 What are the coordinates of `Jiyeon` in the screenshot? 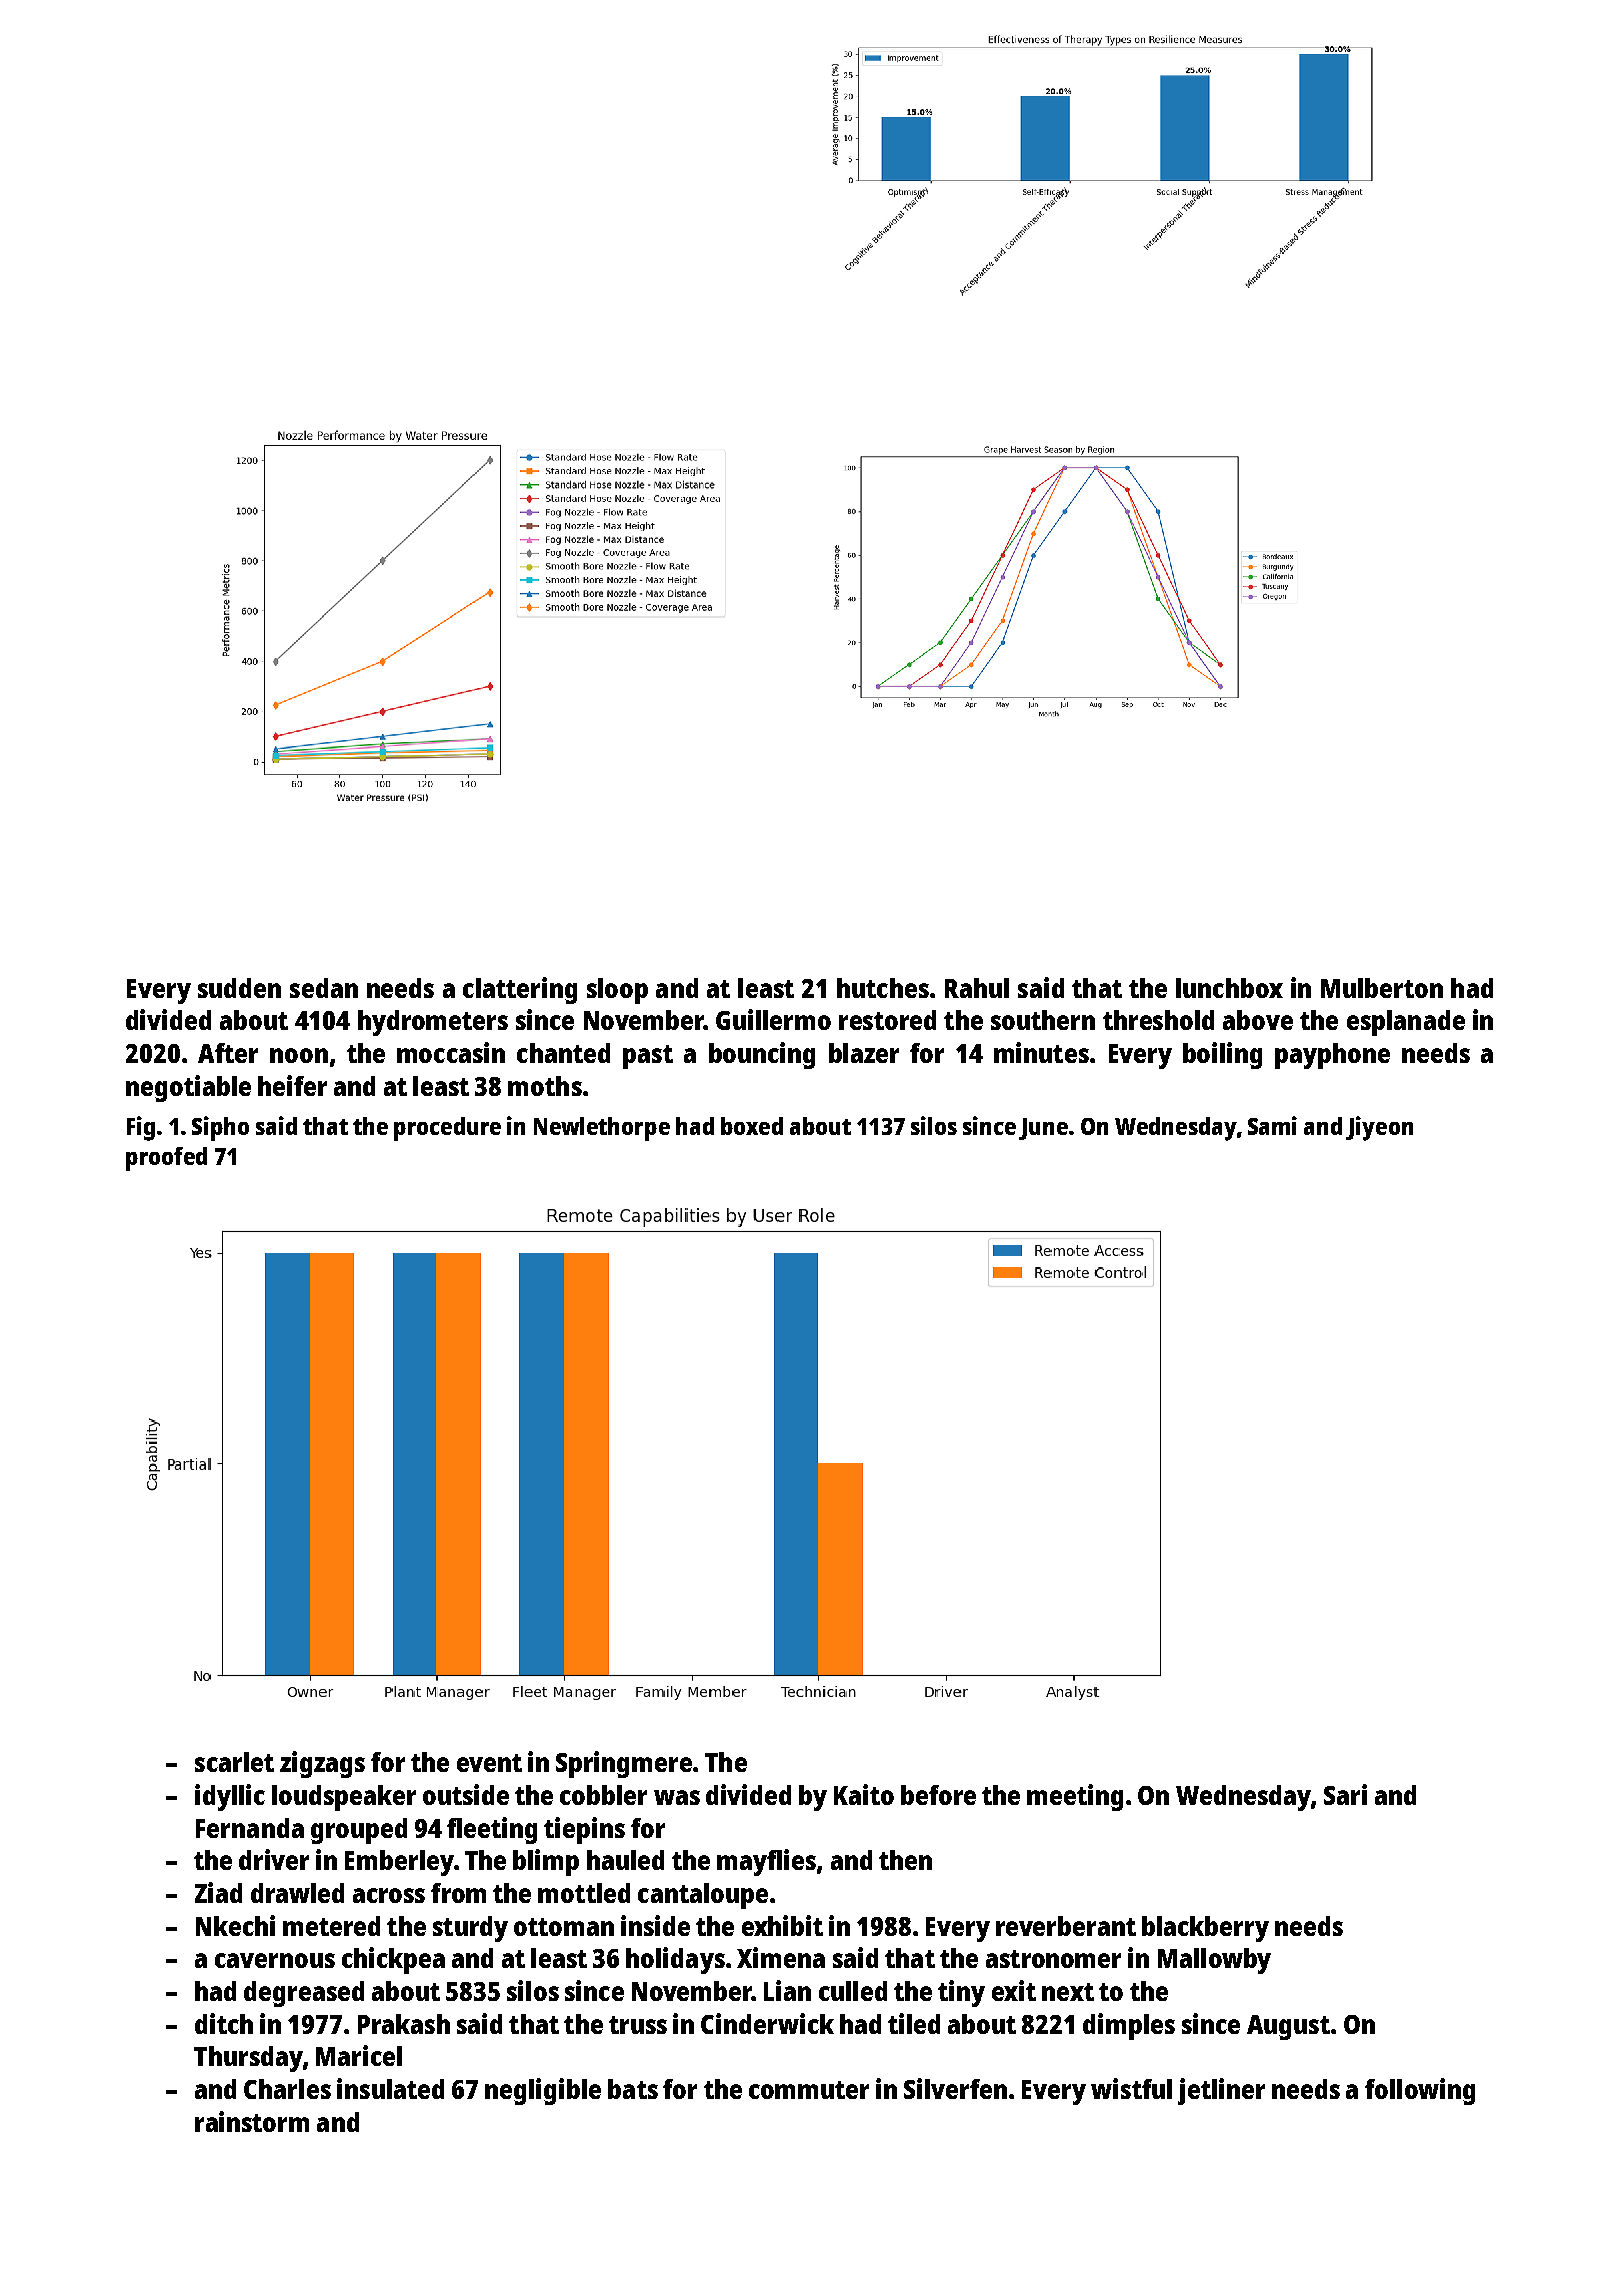 It's located at (1379, 1128).
